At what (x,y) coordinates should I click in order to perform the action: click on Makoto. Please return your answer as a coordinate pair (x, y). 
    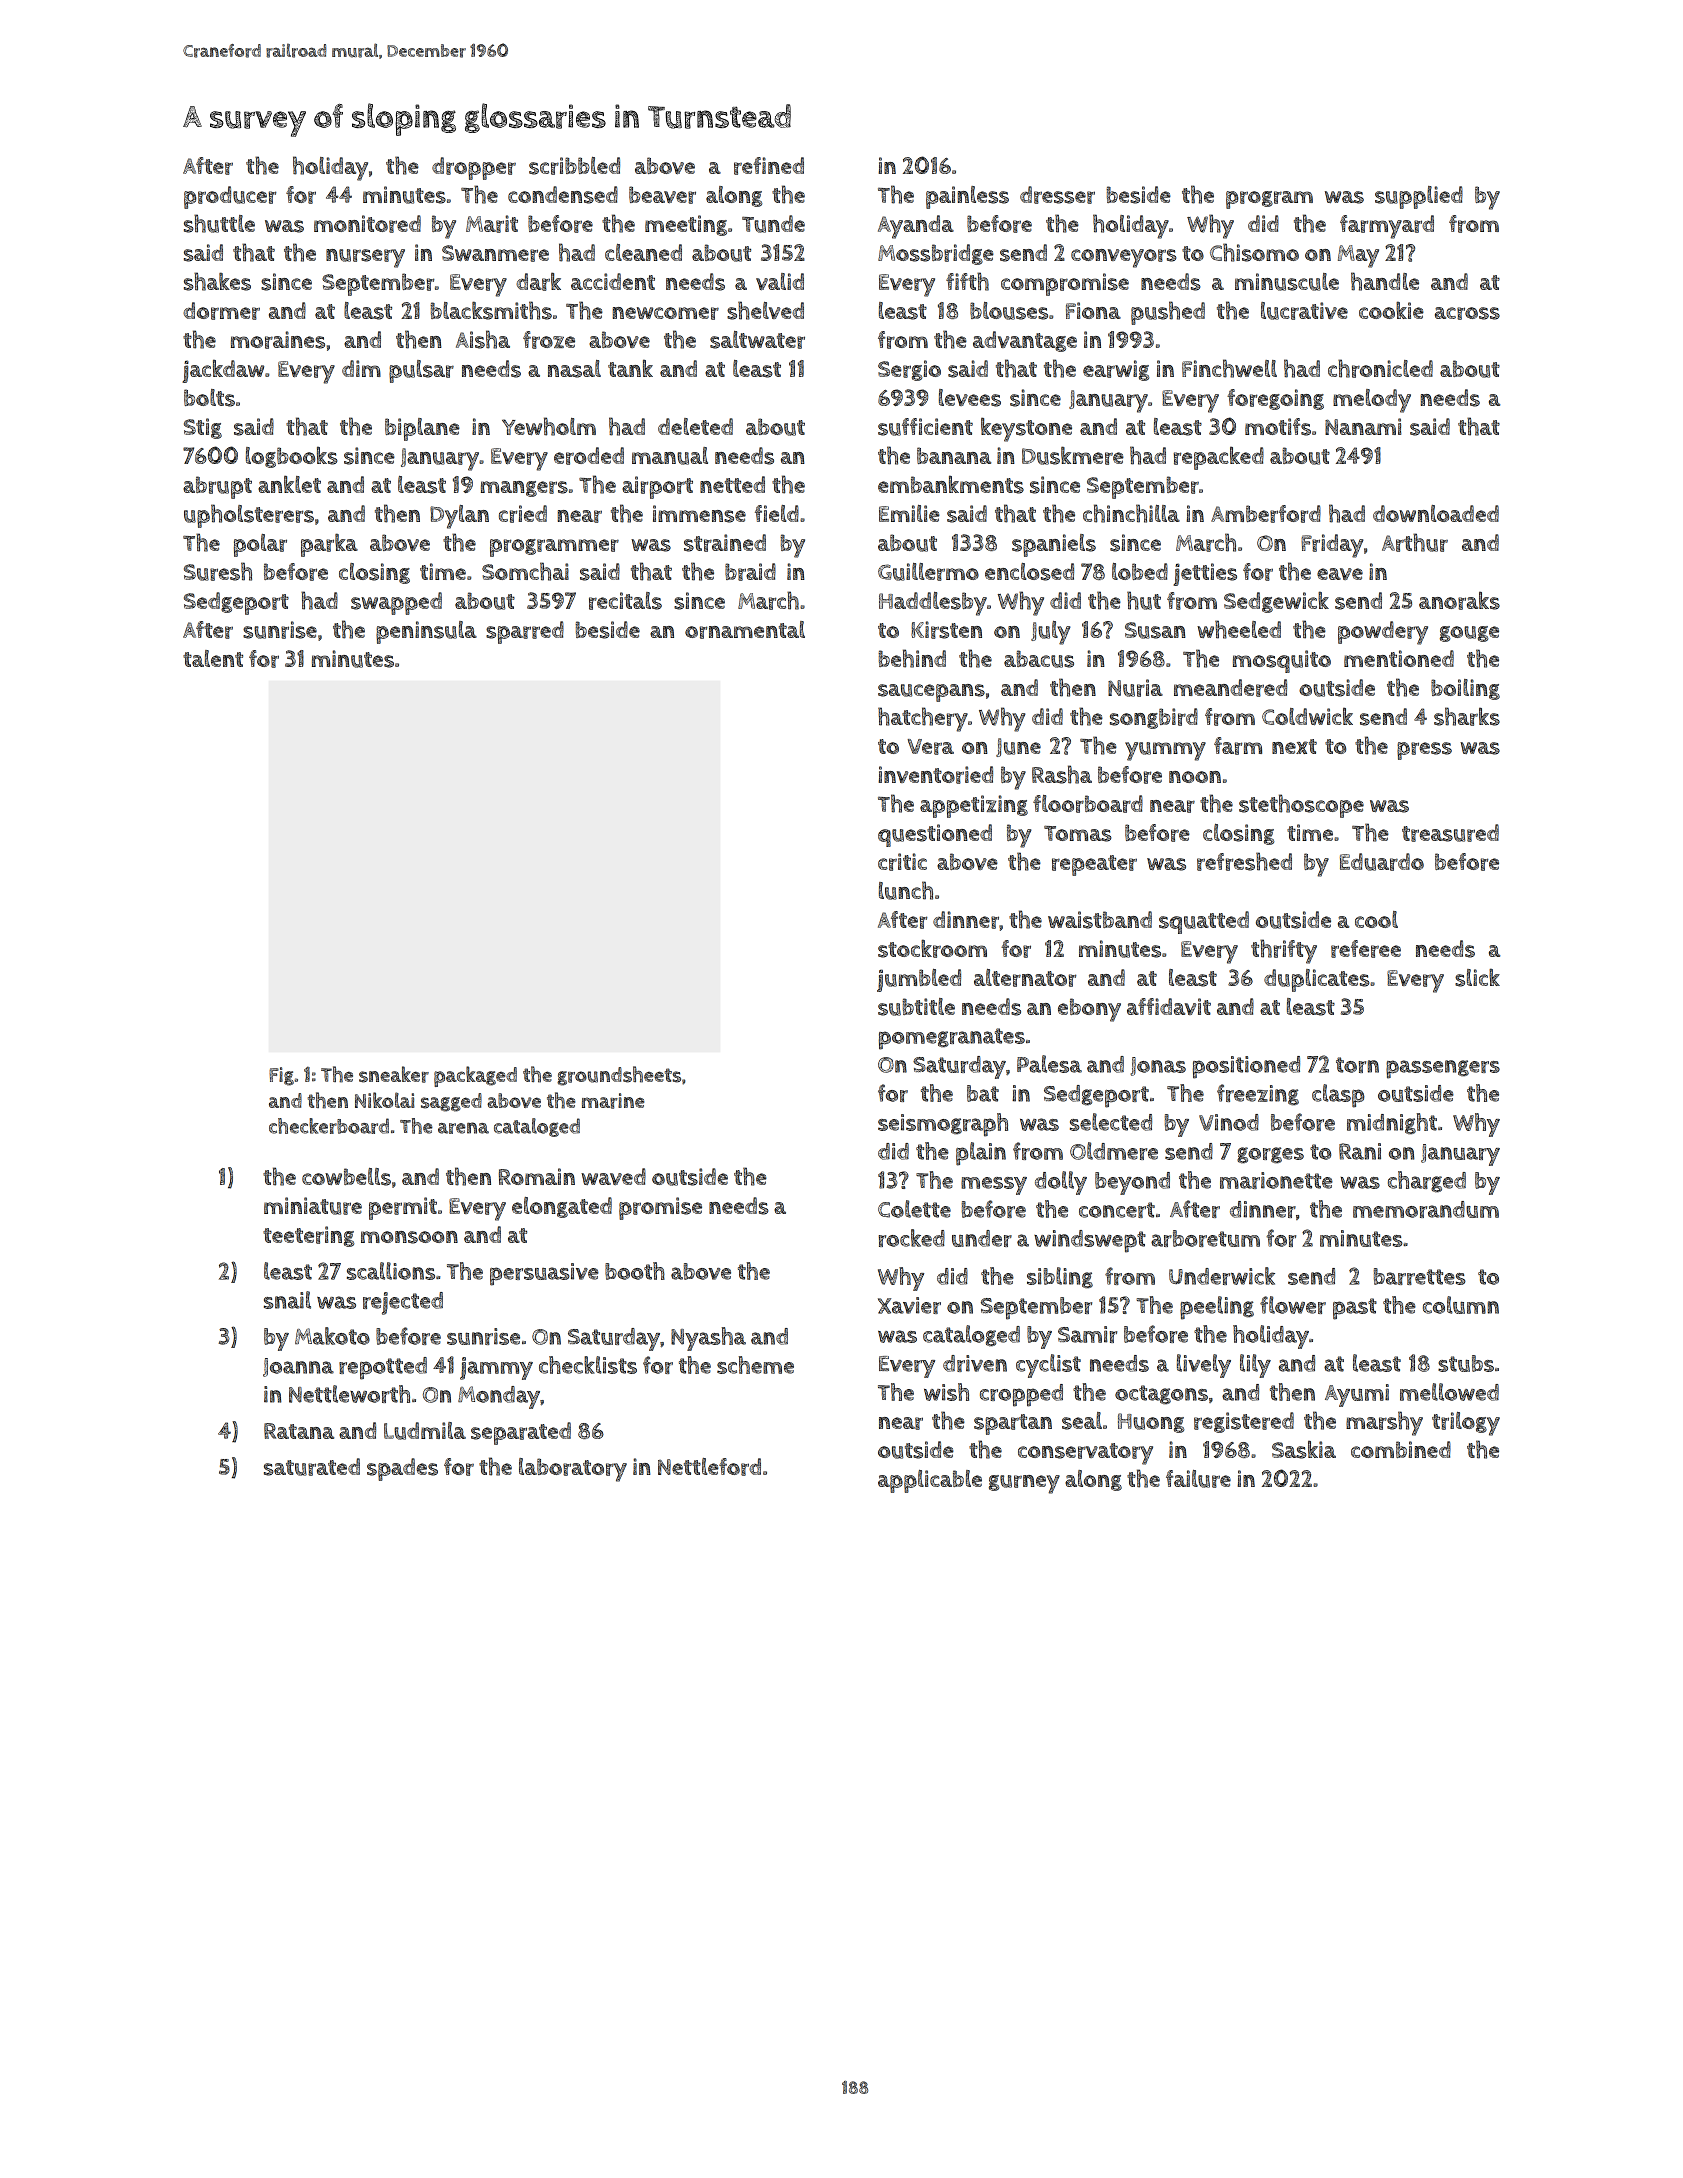
    Looking at the image, I should click on (332, 1336).
